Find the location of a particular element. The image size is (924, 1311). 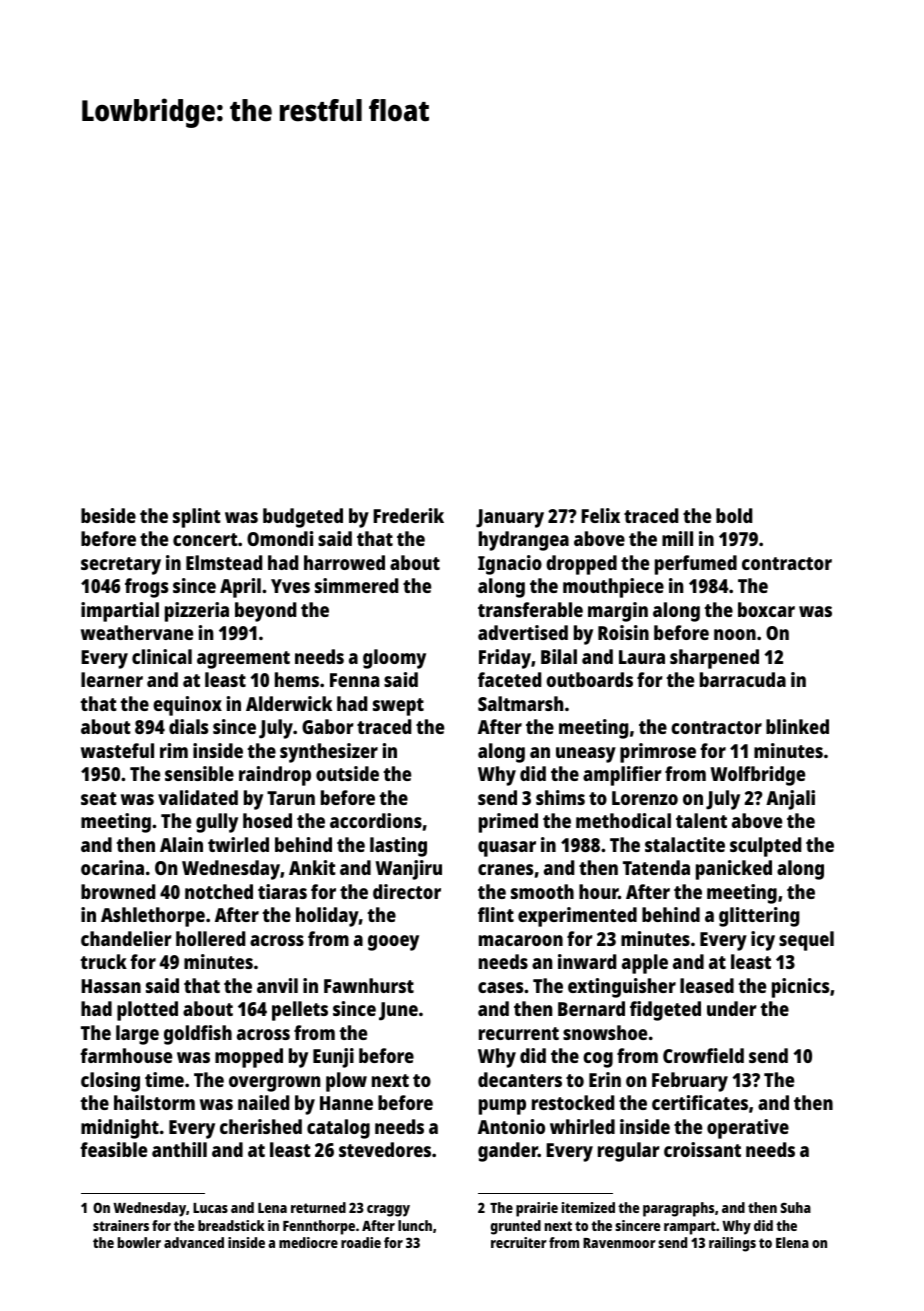

splint is located at coordinates (197, 518).
